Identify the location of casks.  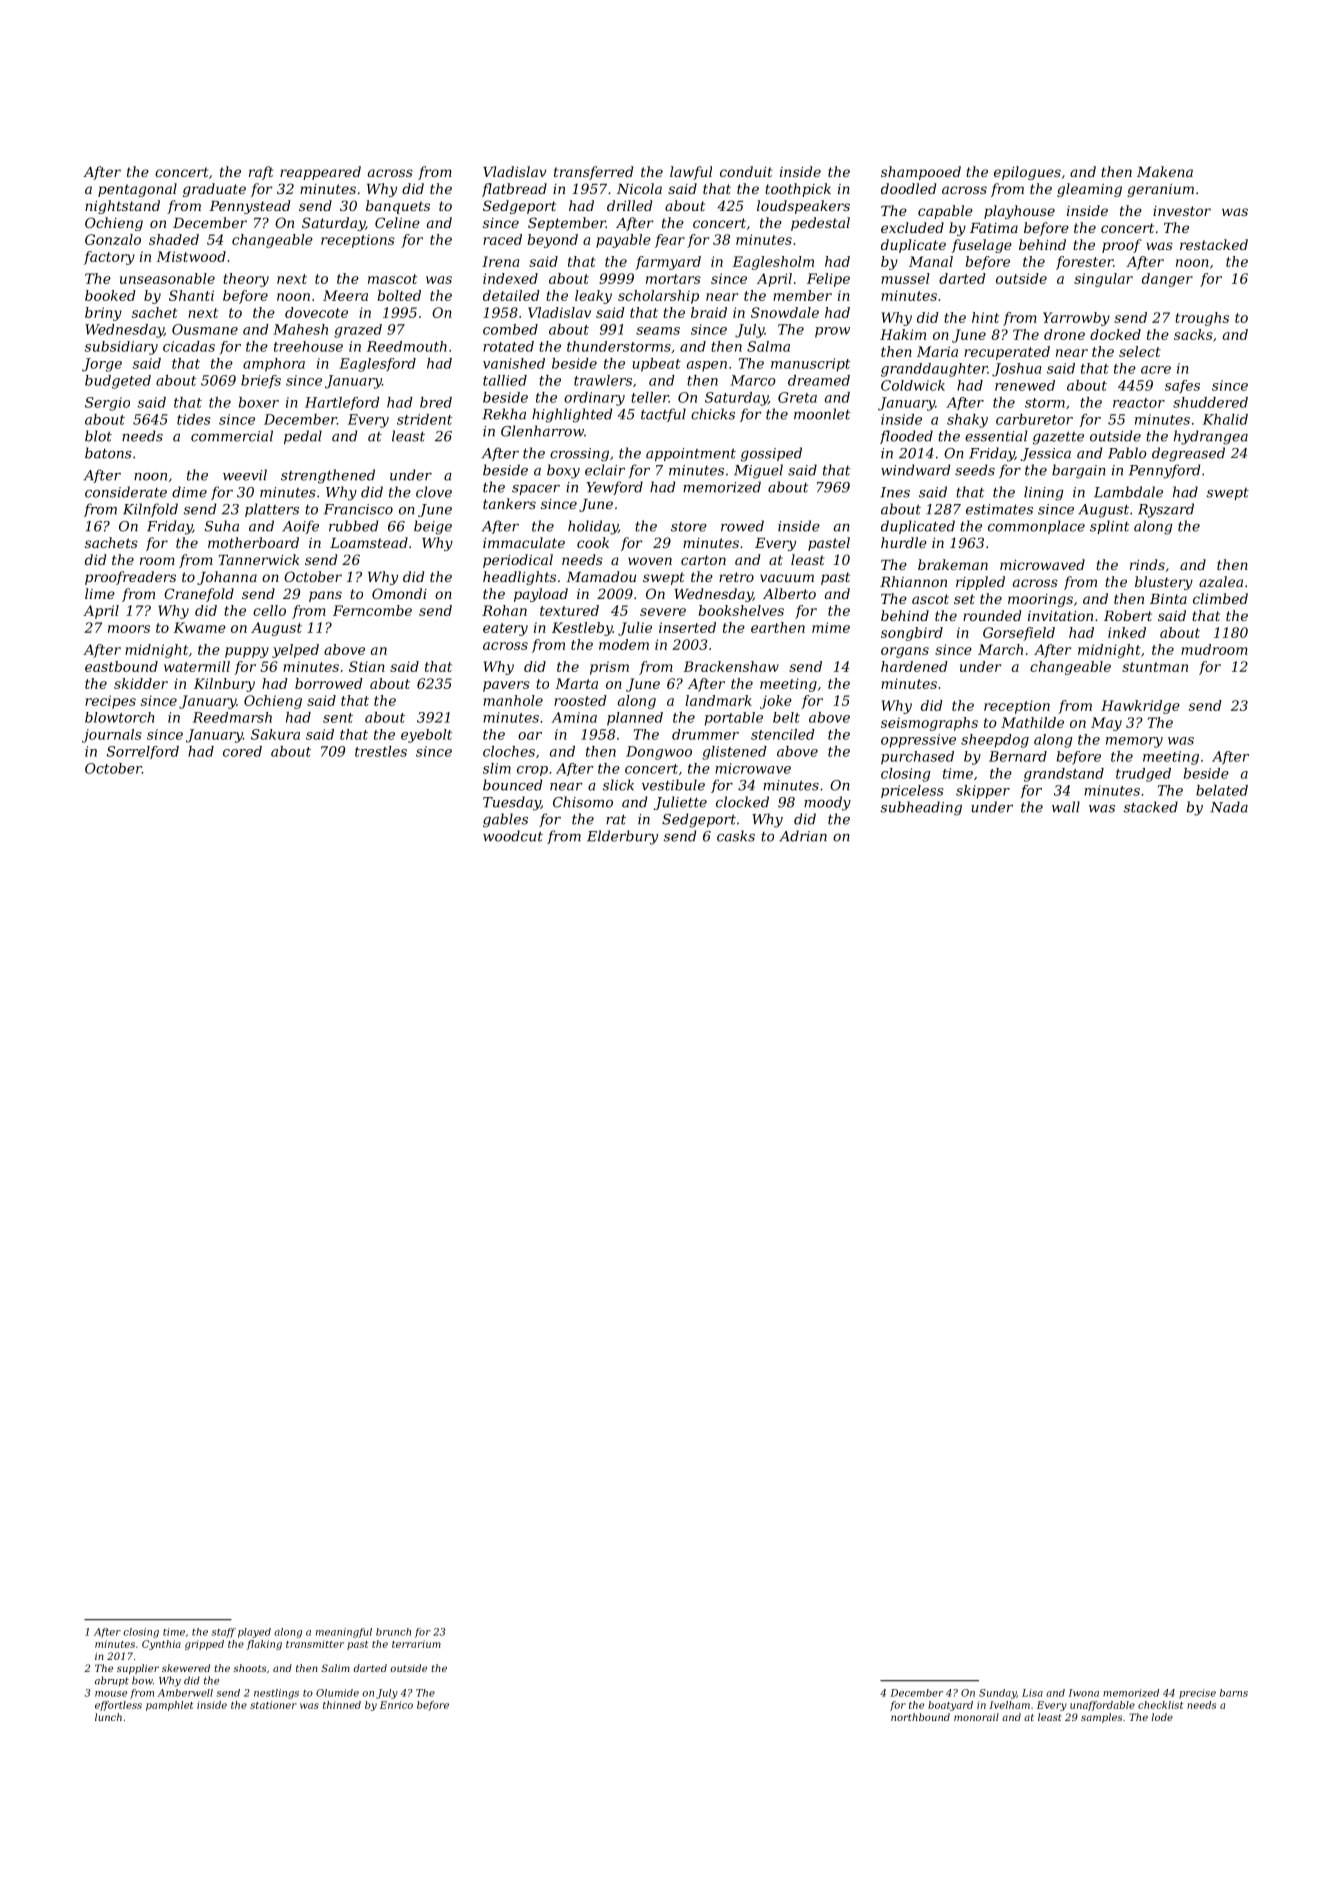
(736, 836).
